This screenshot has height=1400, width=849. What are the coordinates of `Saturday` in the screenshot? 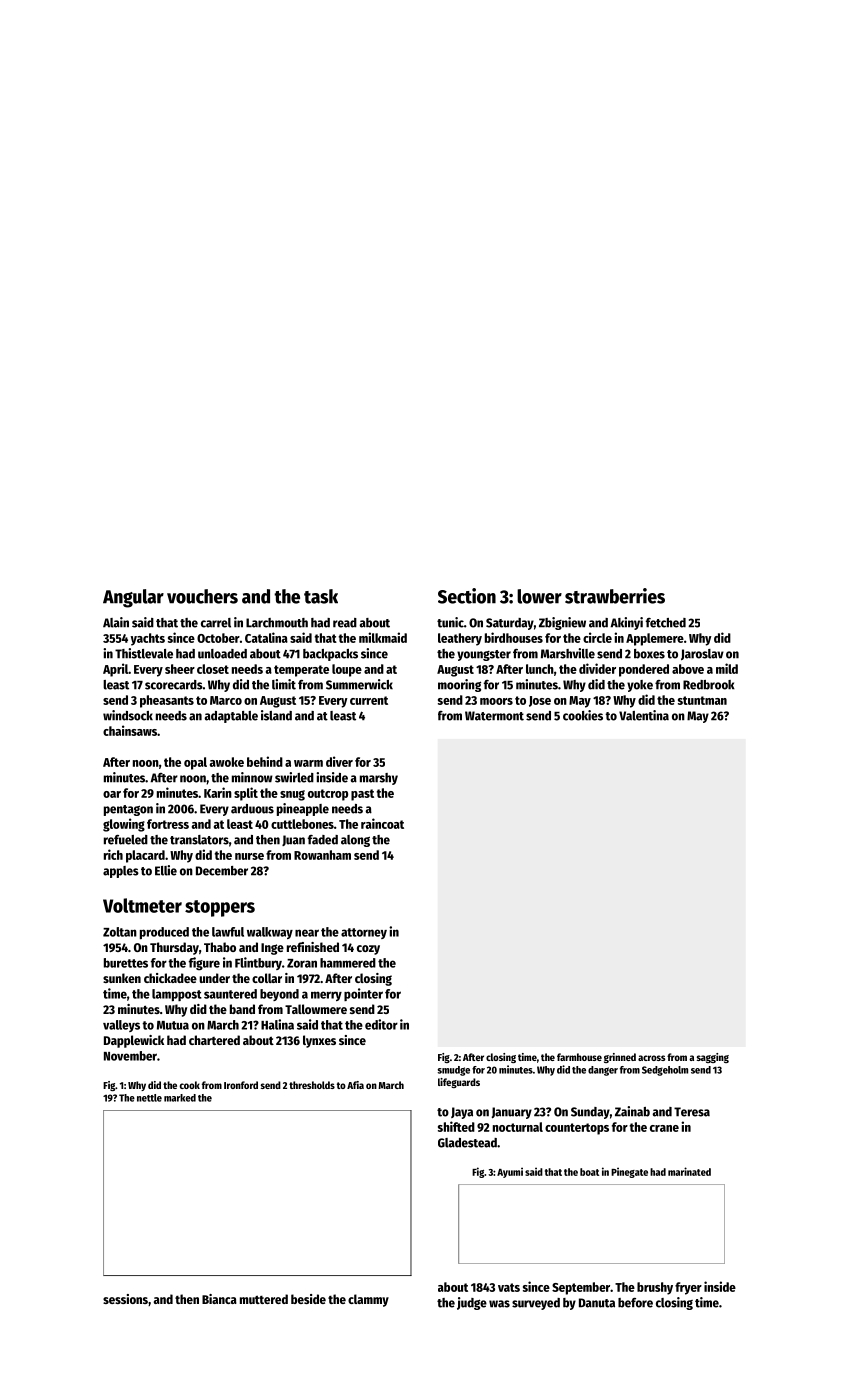 It's located at (510, 624).
